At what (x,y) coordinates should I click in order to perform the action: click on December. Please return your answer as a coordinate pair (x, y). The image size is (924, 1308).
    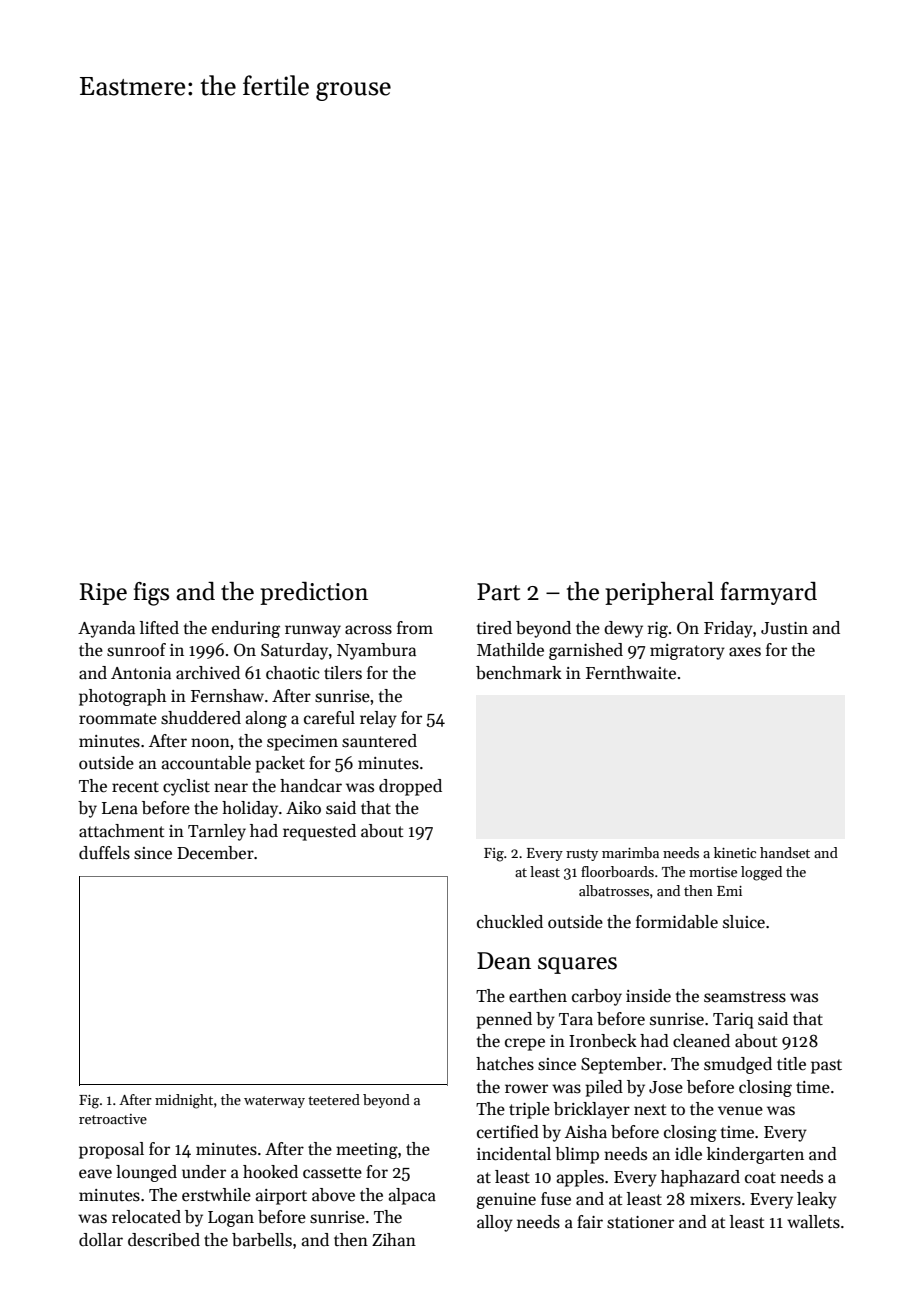
    Looking at the image, I should click on (215, 853).
